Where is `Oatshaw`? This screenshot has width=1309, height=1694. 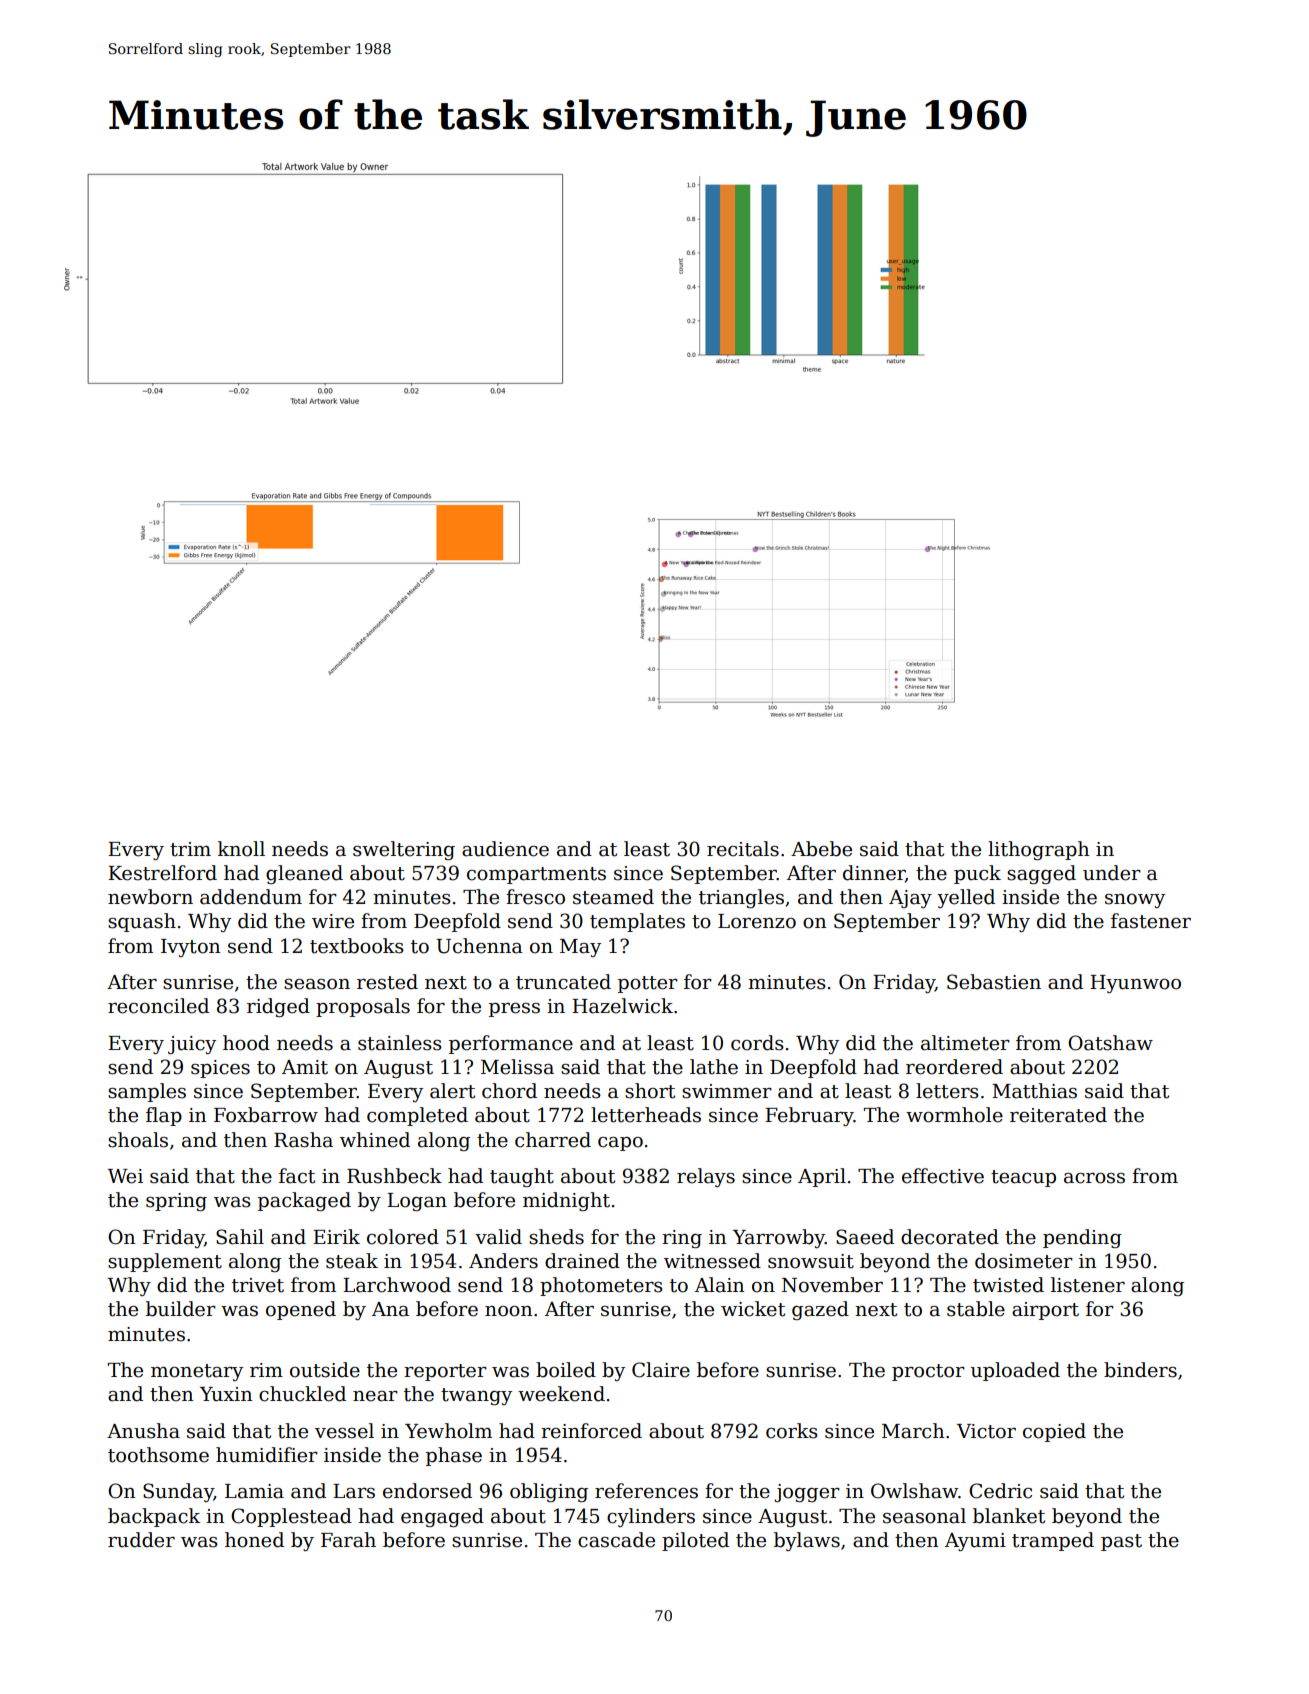
Oatshaw is located at coordinates (1110, 1043).
